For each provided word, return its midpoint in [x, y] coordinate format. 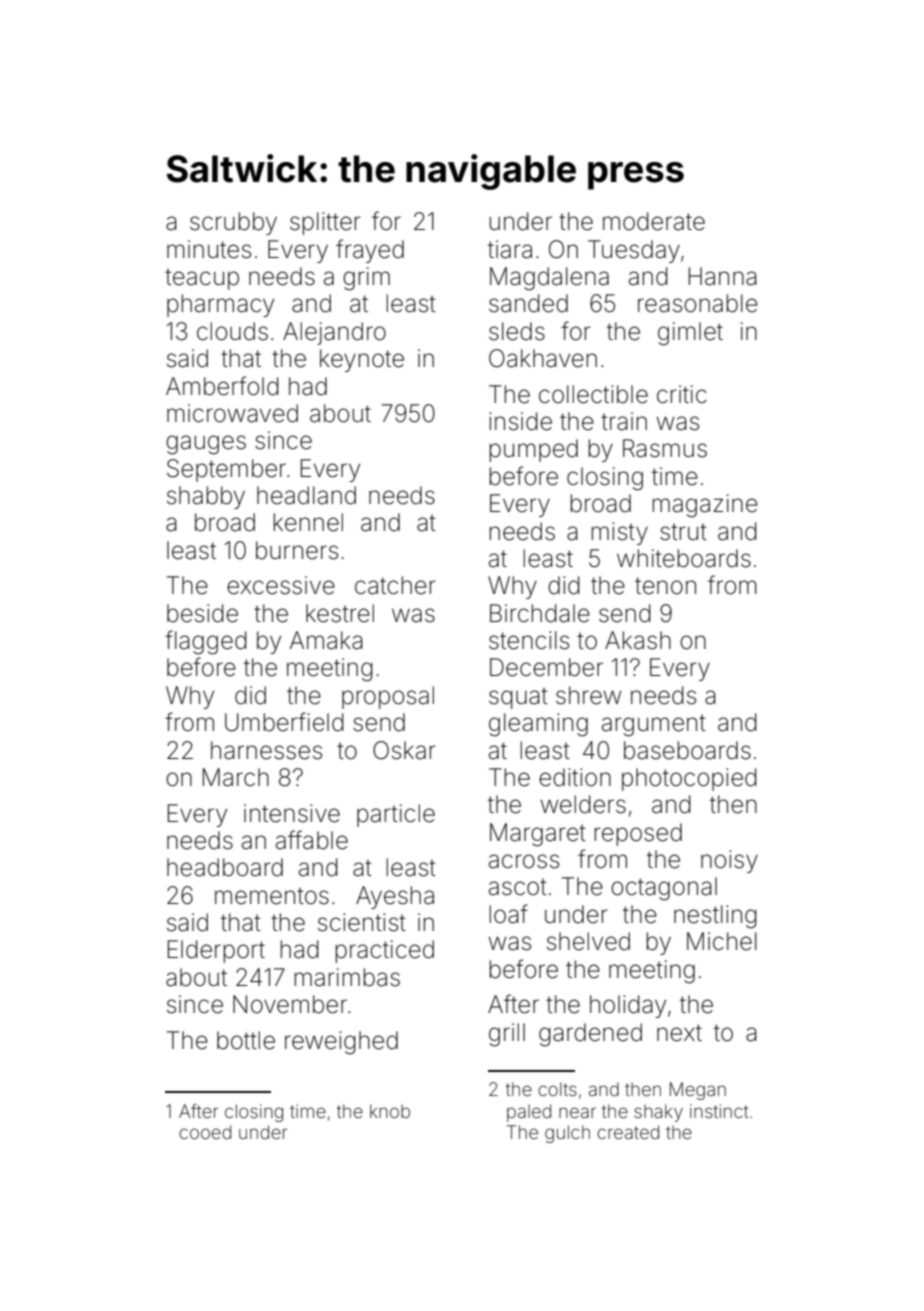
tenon [665, 586]
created [628, 1132]
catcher [395, 585]
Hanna [723, 276]
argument [654, 725]
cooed [205, 1132]
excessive [281, 585]
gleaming [538, 724]
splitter [325, 223]
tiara [510, 249]
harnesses [266, 750]
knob [390, 1111]
